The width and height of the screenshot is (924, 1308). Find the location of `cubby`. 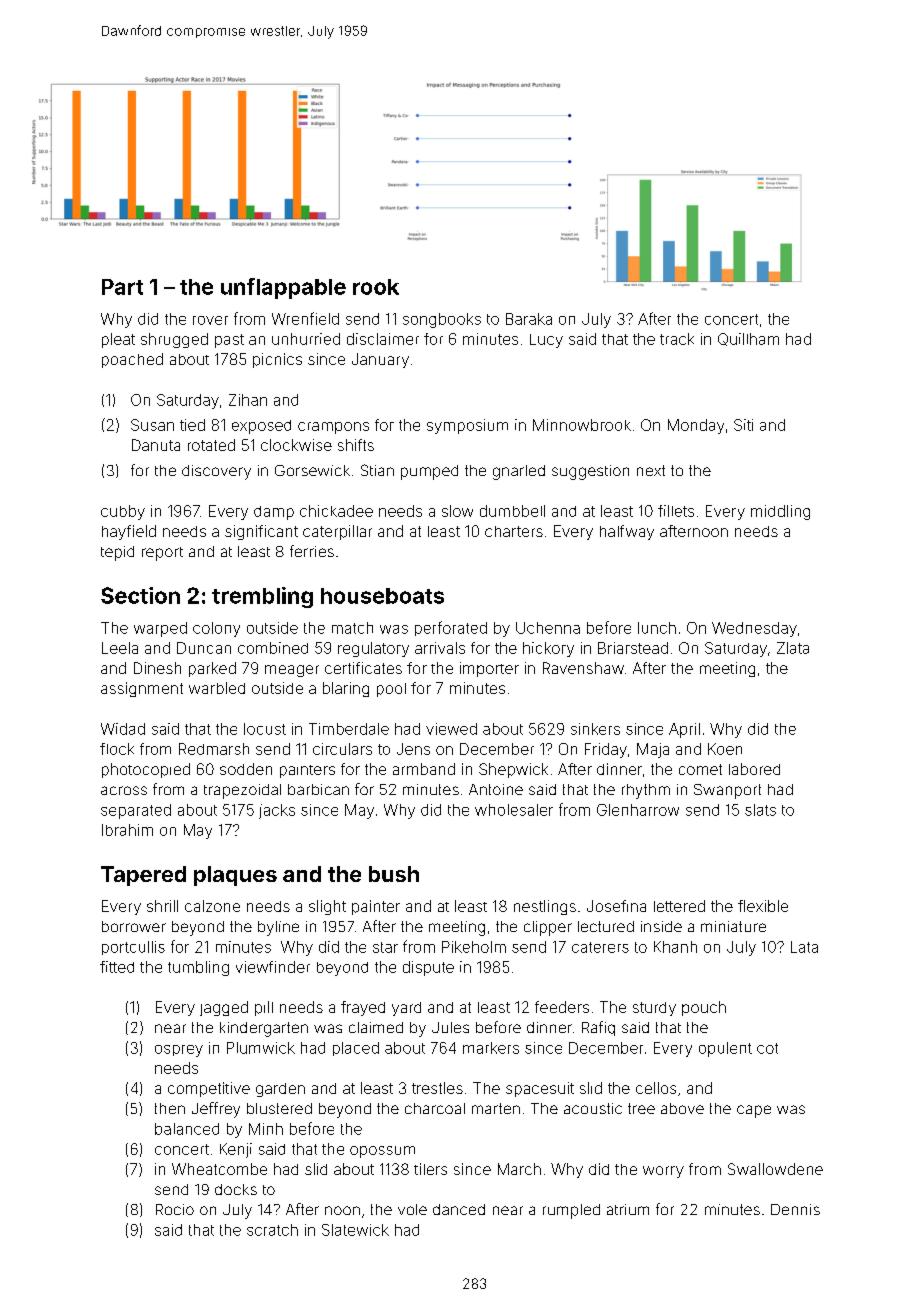

cubby is located at coordinates (123, 512).
